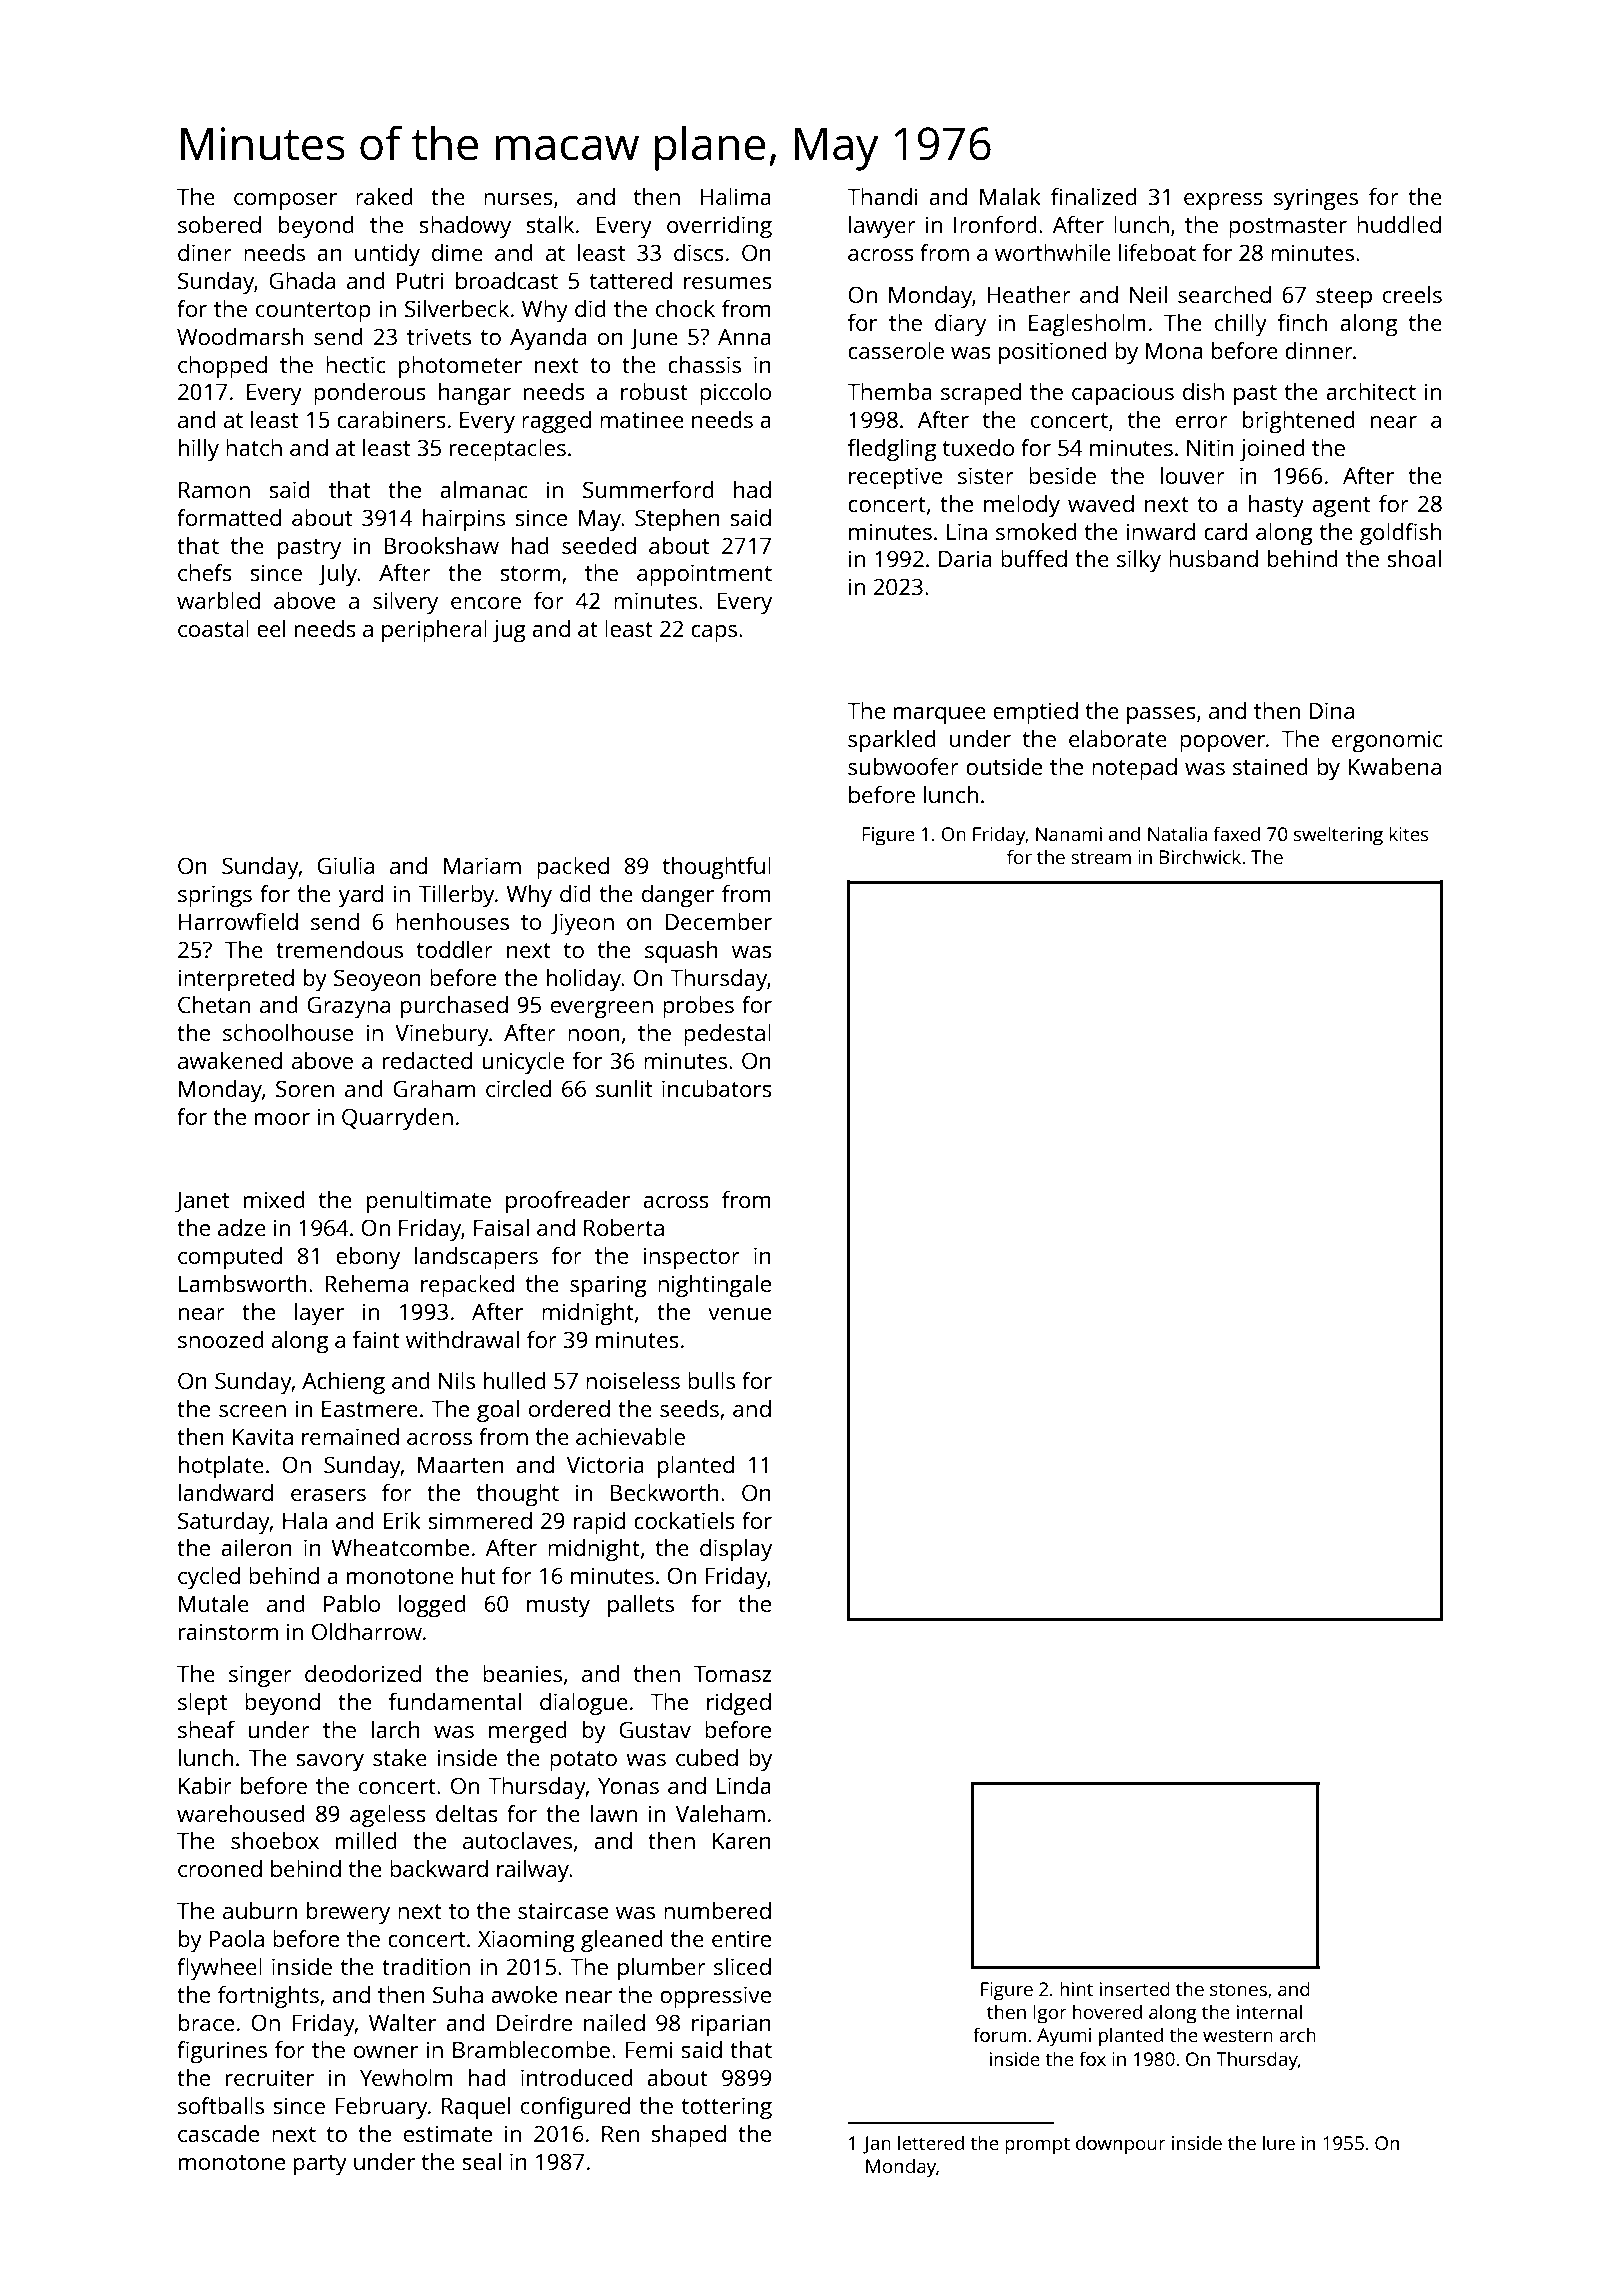 The width and height of the document is (1620, 2292). Describe the element at coordinates (1200, 856) in the document. I see `Birchwick` at that location.
